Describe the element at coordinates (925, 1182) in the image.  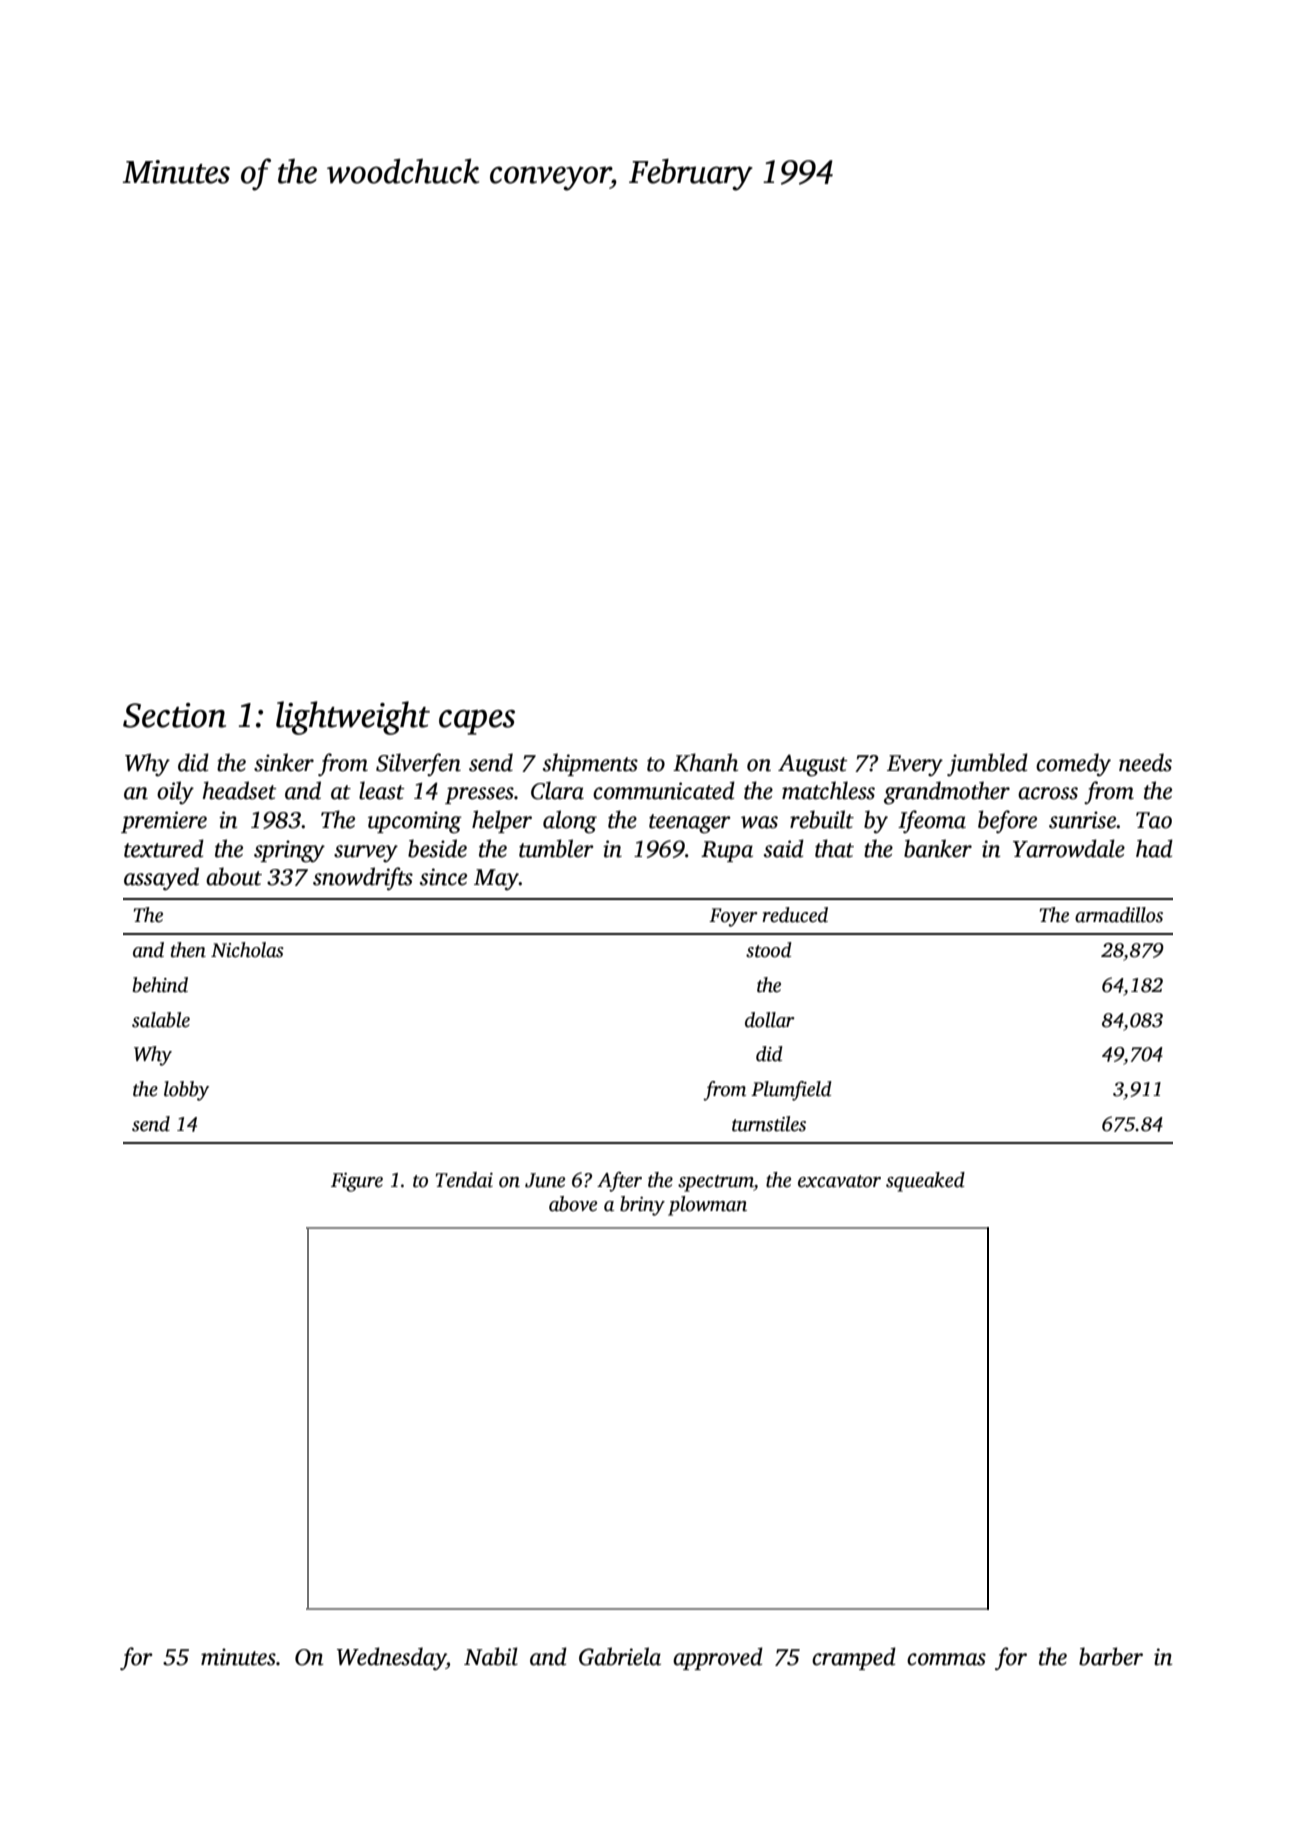
I see `squeaked` at that location.
